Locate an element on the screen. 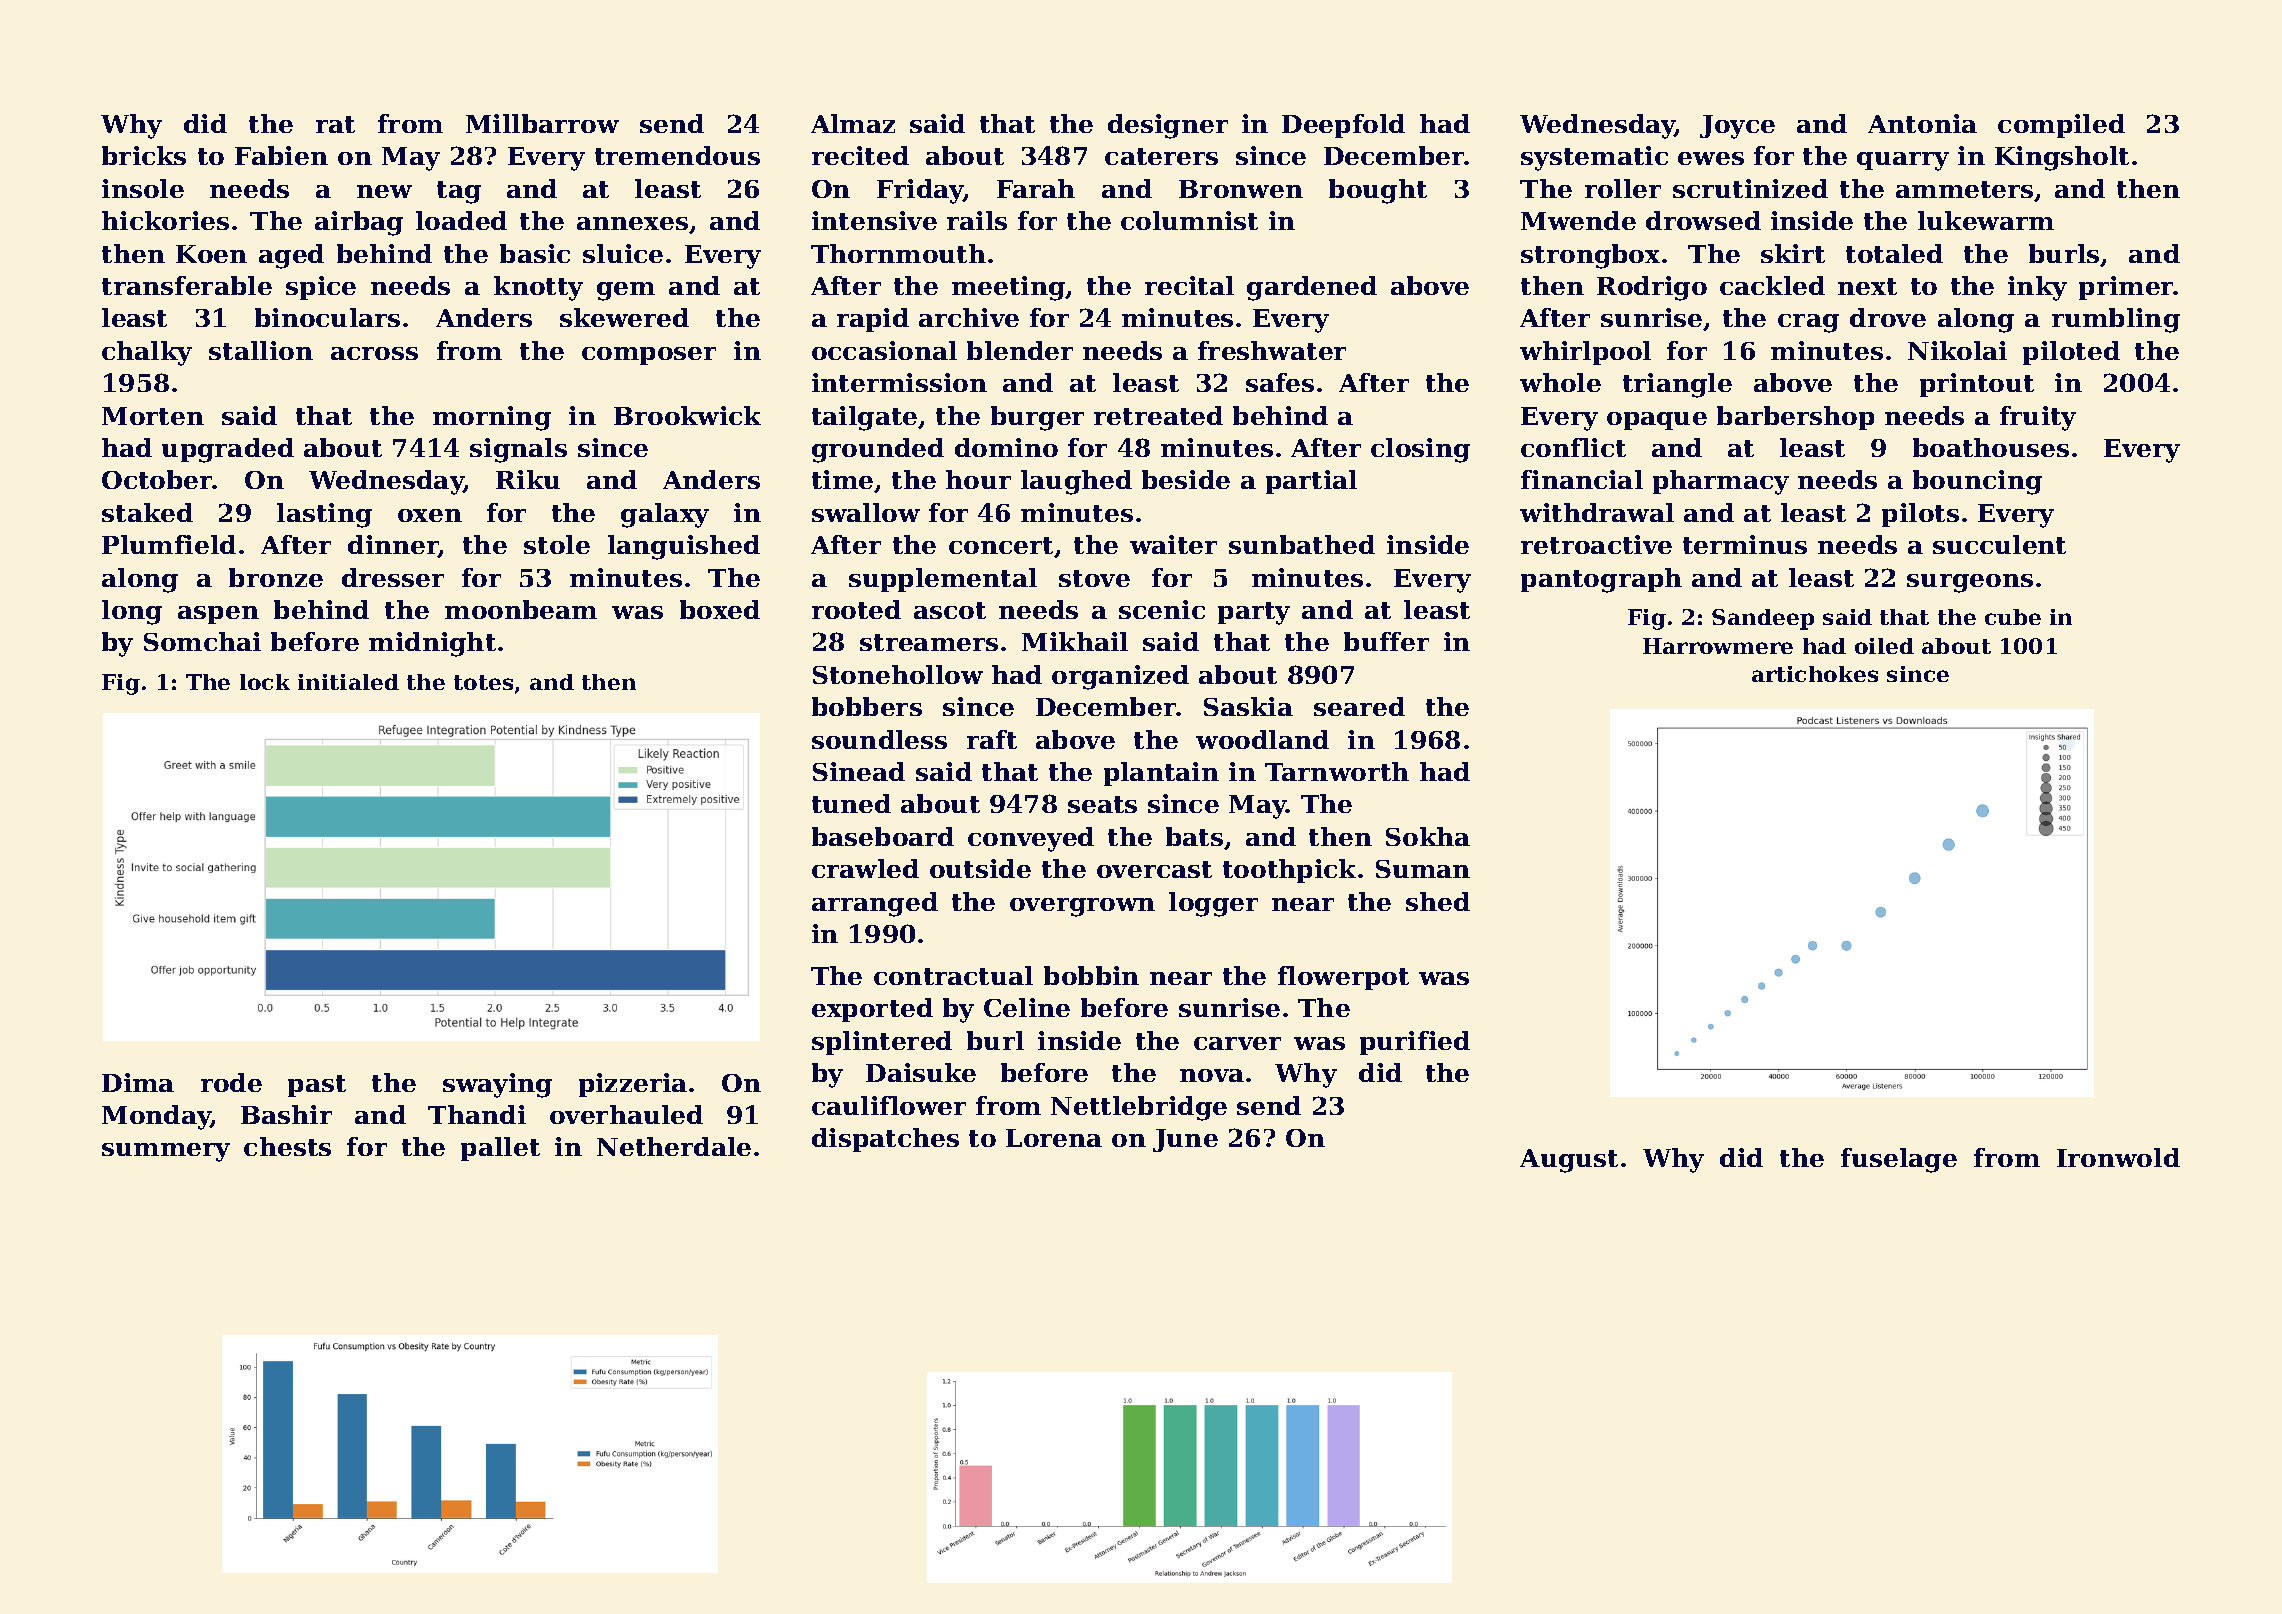 The width and height of the screenshot is (2282, 1614). Millbarrow is located at coordinates (542, 123).
